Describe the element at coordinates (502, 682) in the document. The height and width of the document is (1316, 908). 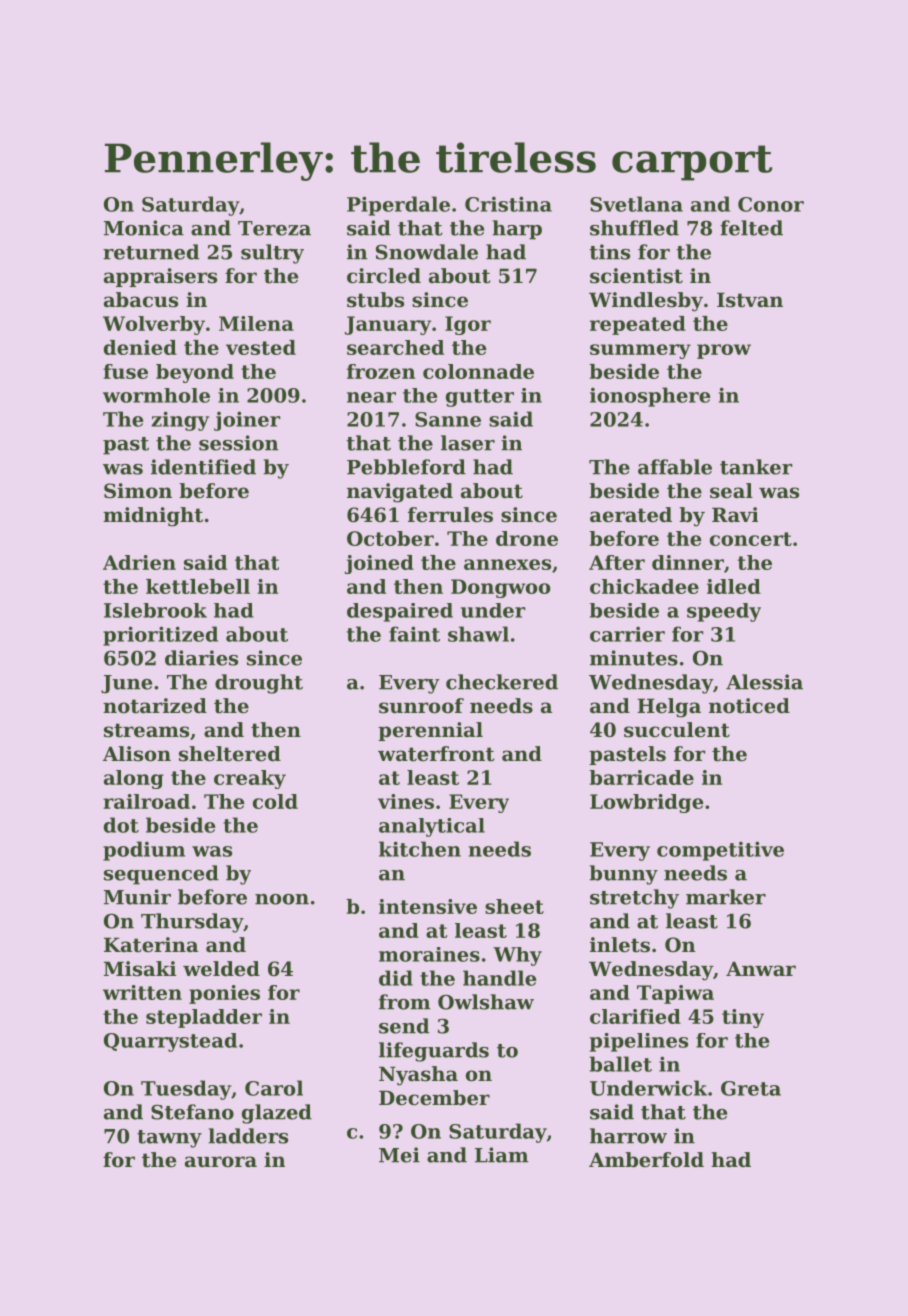
I see `checkered` at that location.
